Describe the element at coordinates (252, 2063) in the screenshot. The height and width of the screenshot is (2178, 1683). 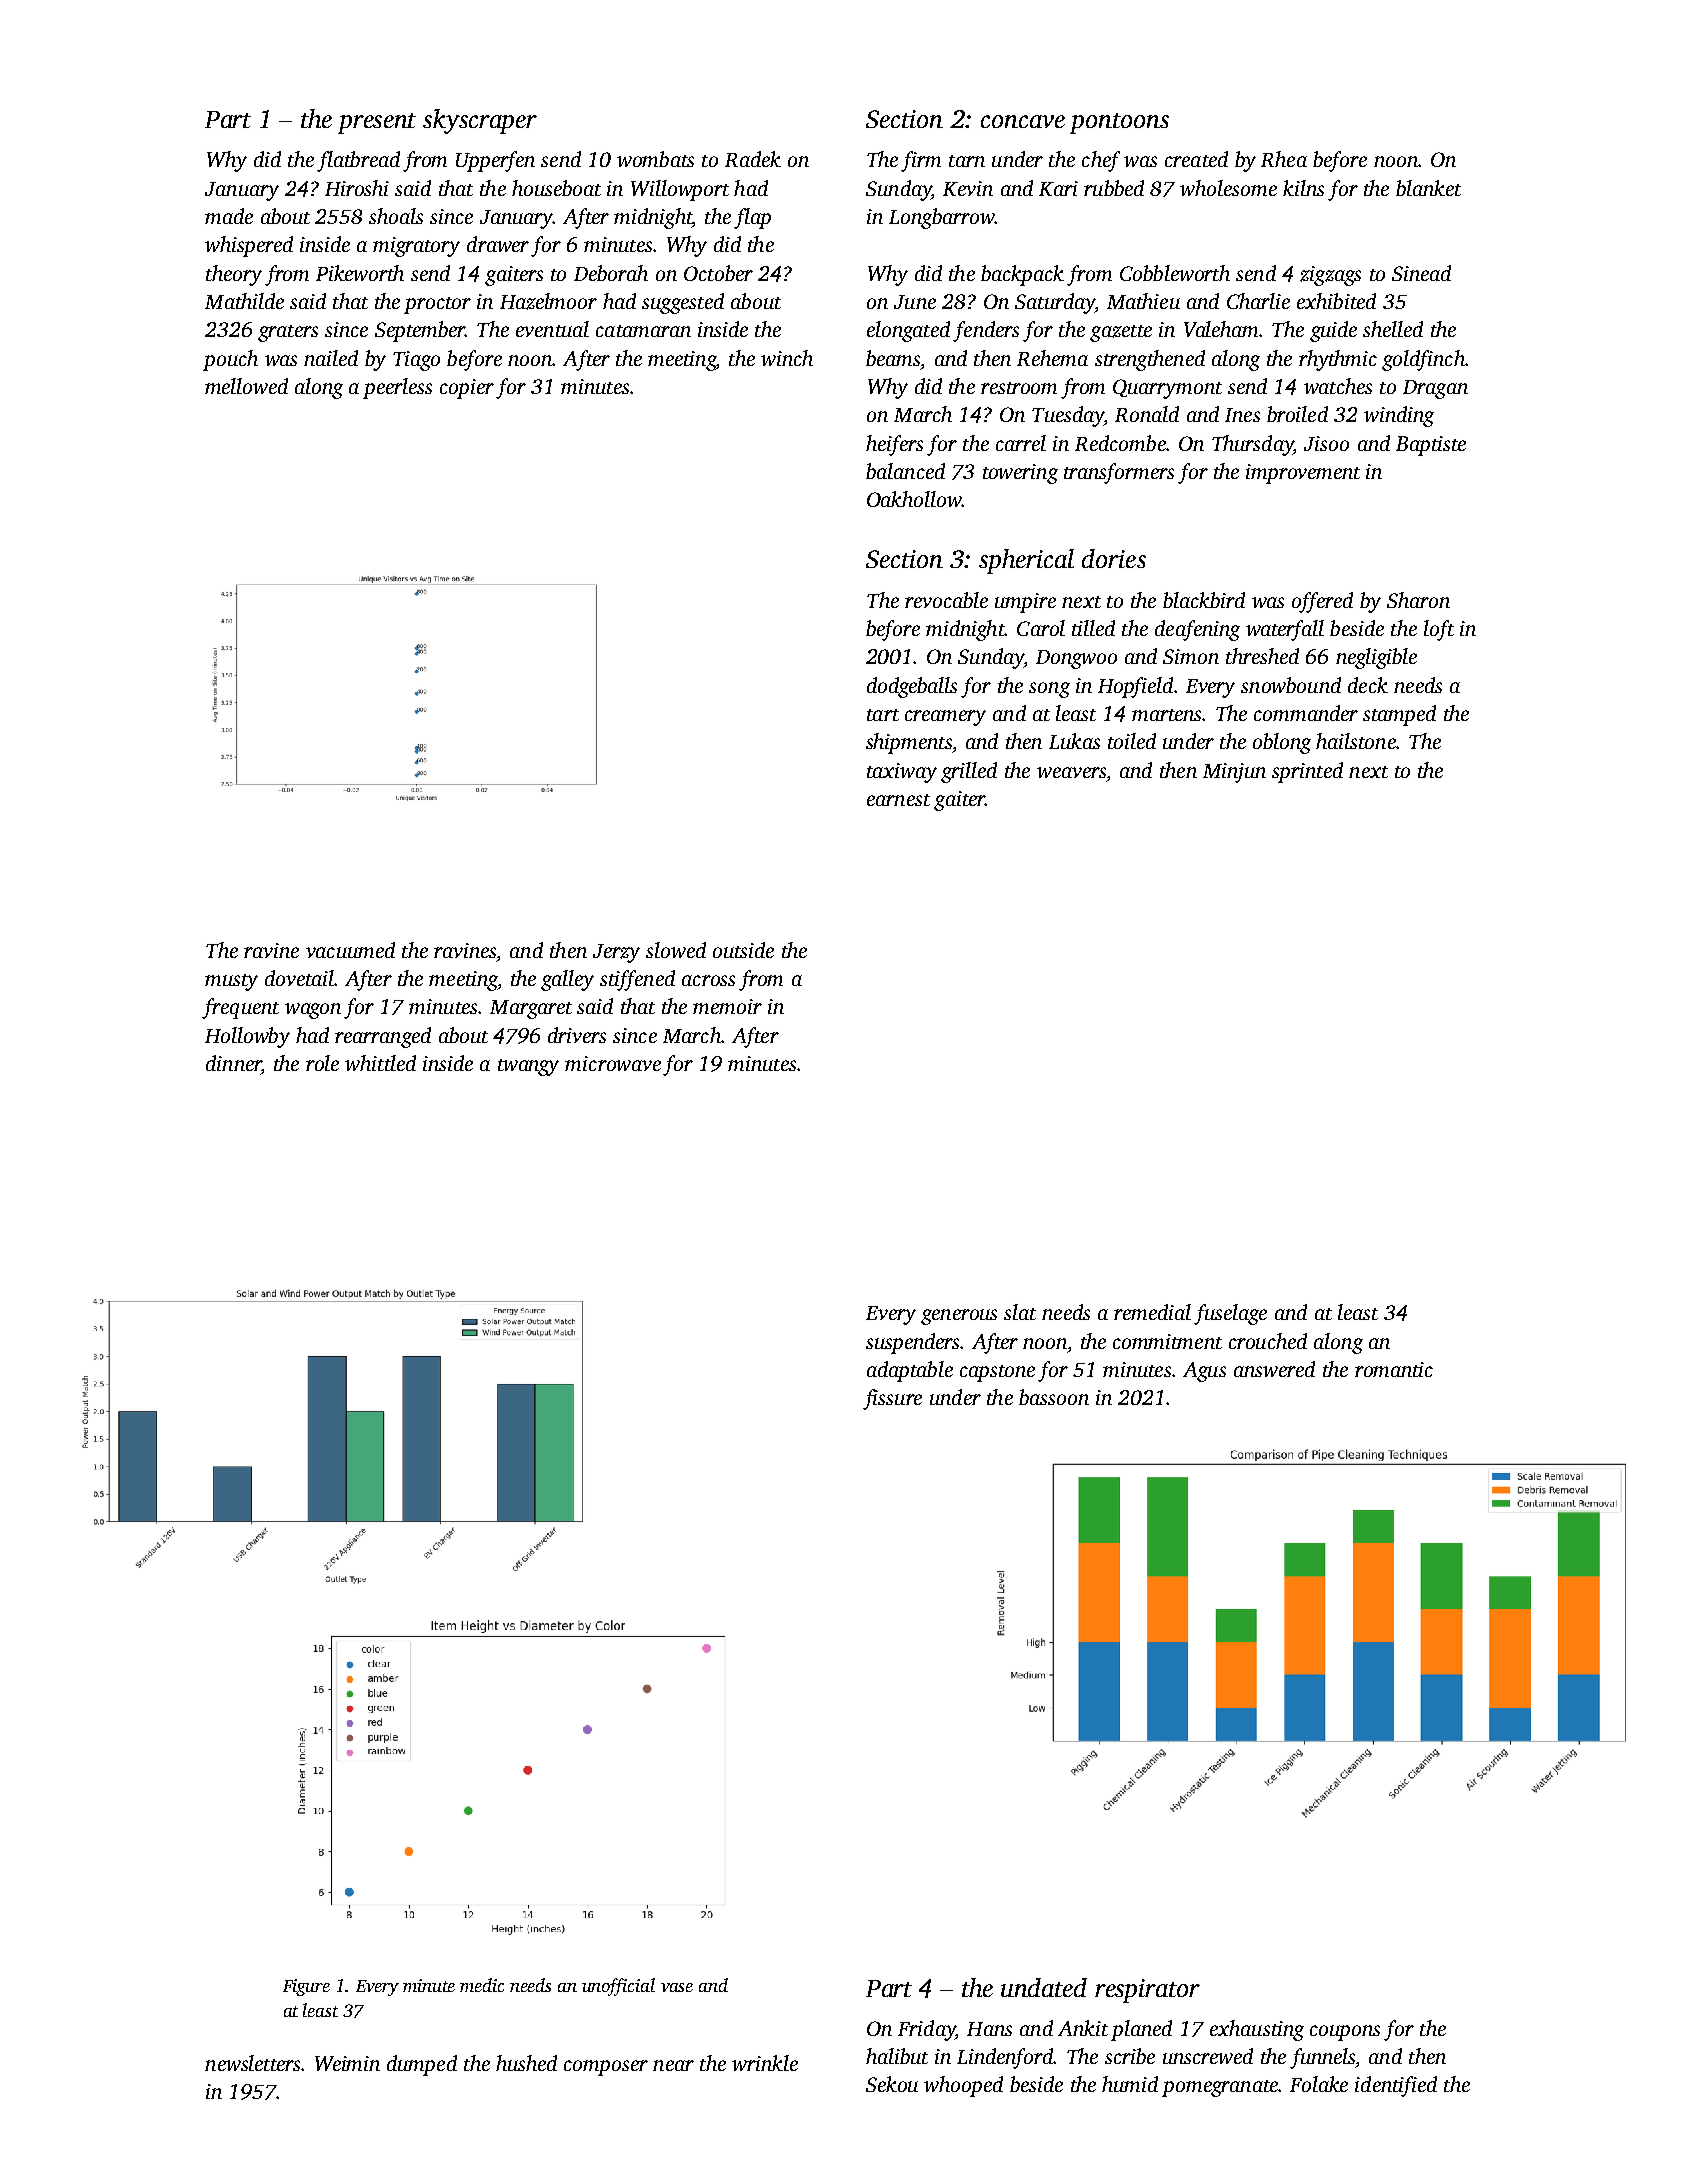
I see `newsletters` at that location.
